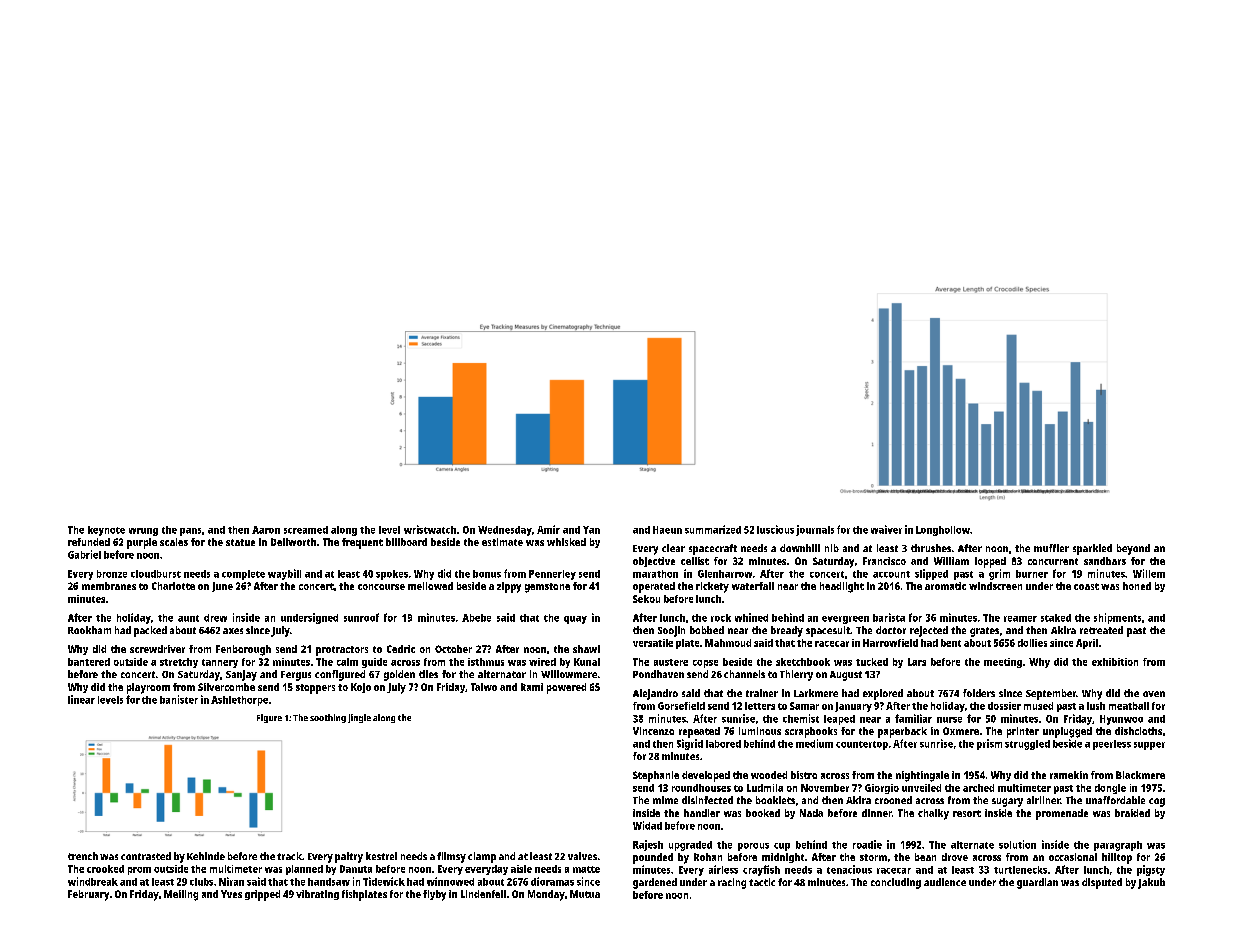 The width and height of the screenshot is (1233, 952). Describe the element at coordinates (315, 689) in the screenshot. I see `stoppers` at that location.
